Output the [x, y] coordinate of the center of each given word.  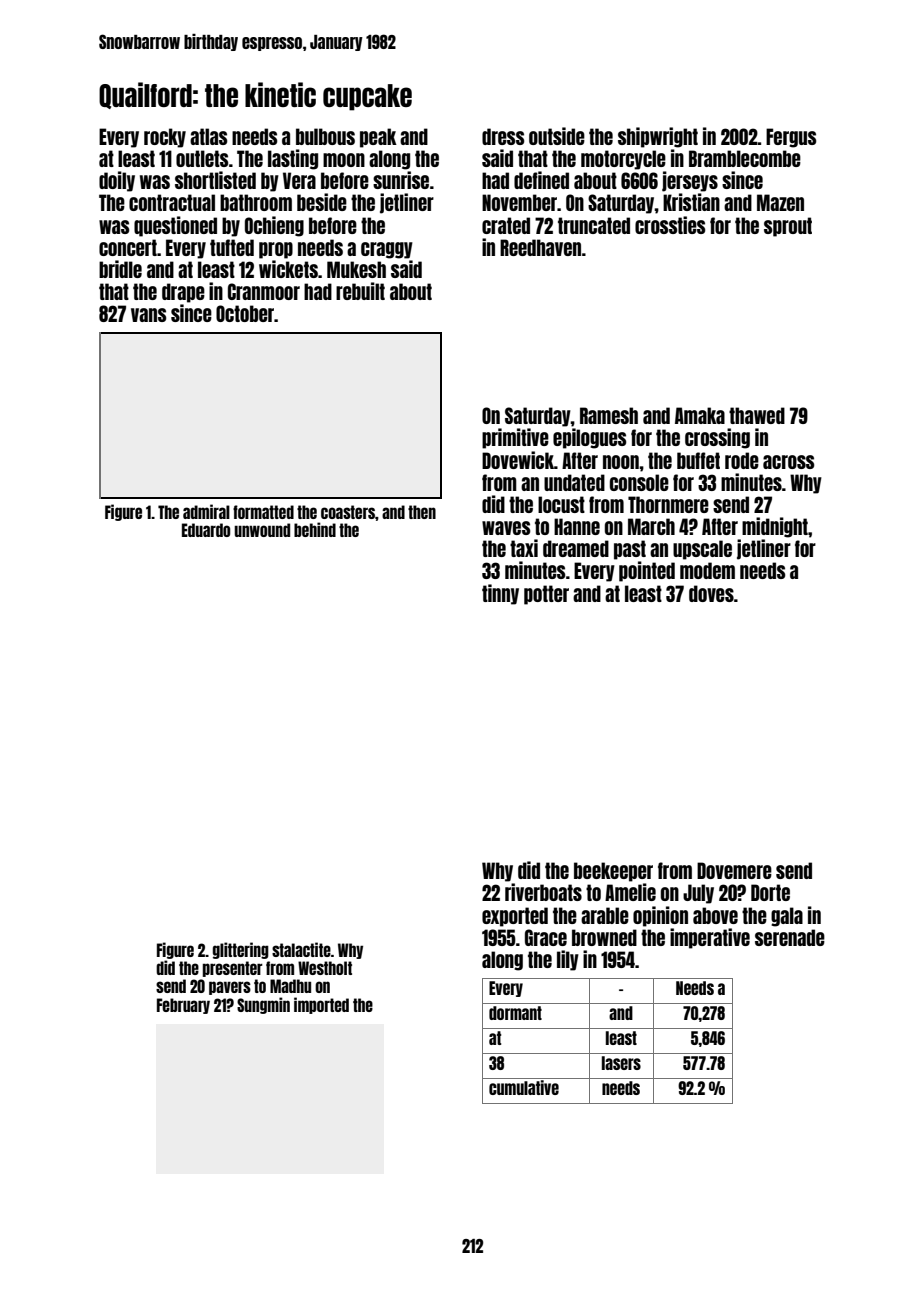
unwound [262, 530]
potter [546, 595]
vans [148, 315]
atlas [208, 136]
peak [378, 138]
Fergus [791, 138]
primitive [515, 438]
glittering [241, 950]
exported [515, 917]
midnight [775, 527]
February [183, 1006]
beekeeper [613, 872]
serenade [790, 937]
